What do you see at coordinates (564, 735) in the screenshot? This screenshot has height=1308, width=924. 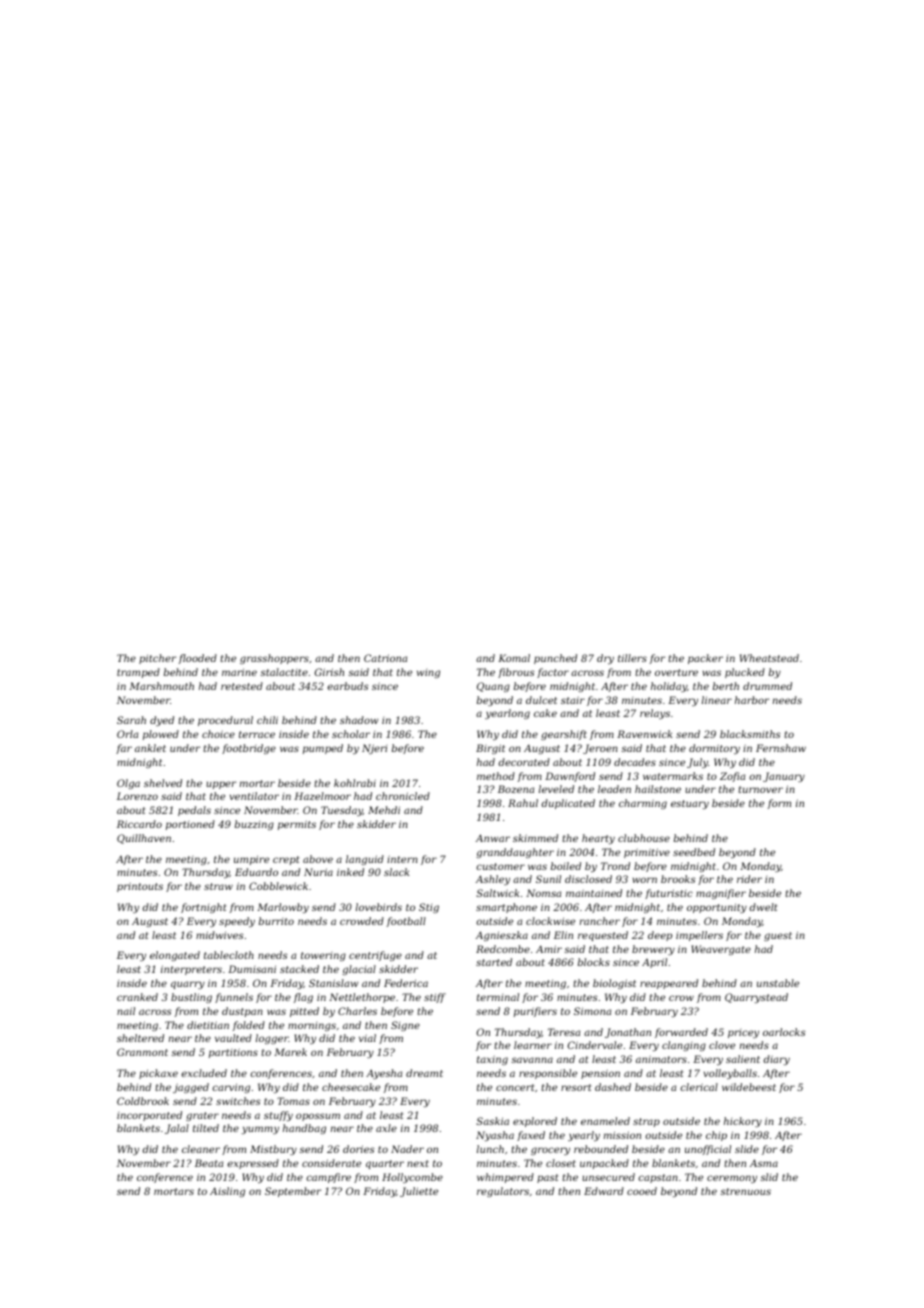 I see `gearshift` at bounding box center [564, 735].
